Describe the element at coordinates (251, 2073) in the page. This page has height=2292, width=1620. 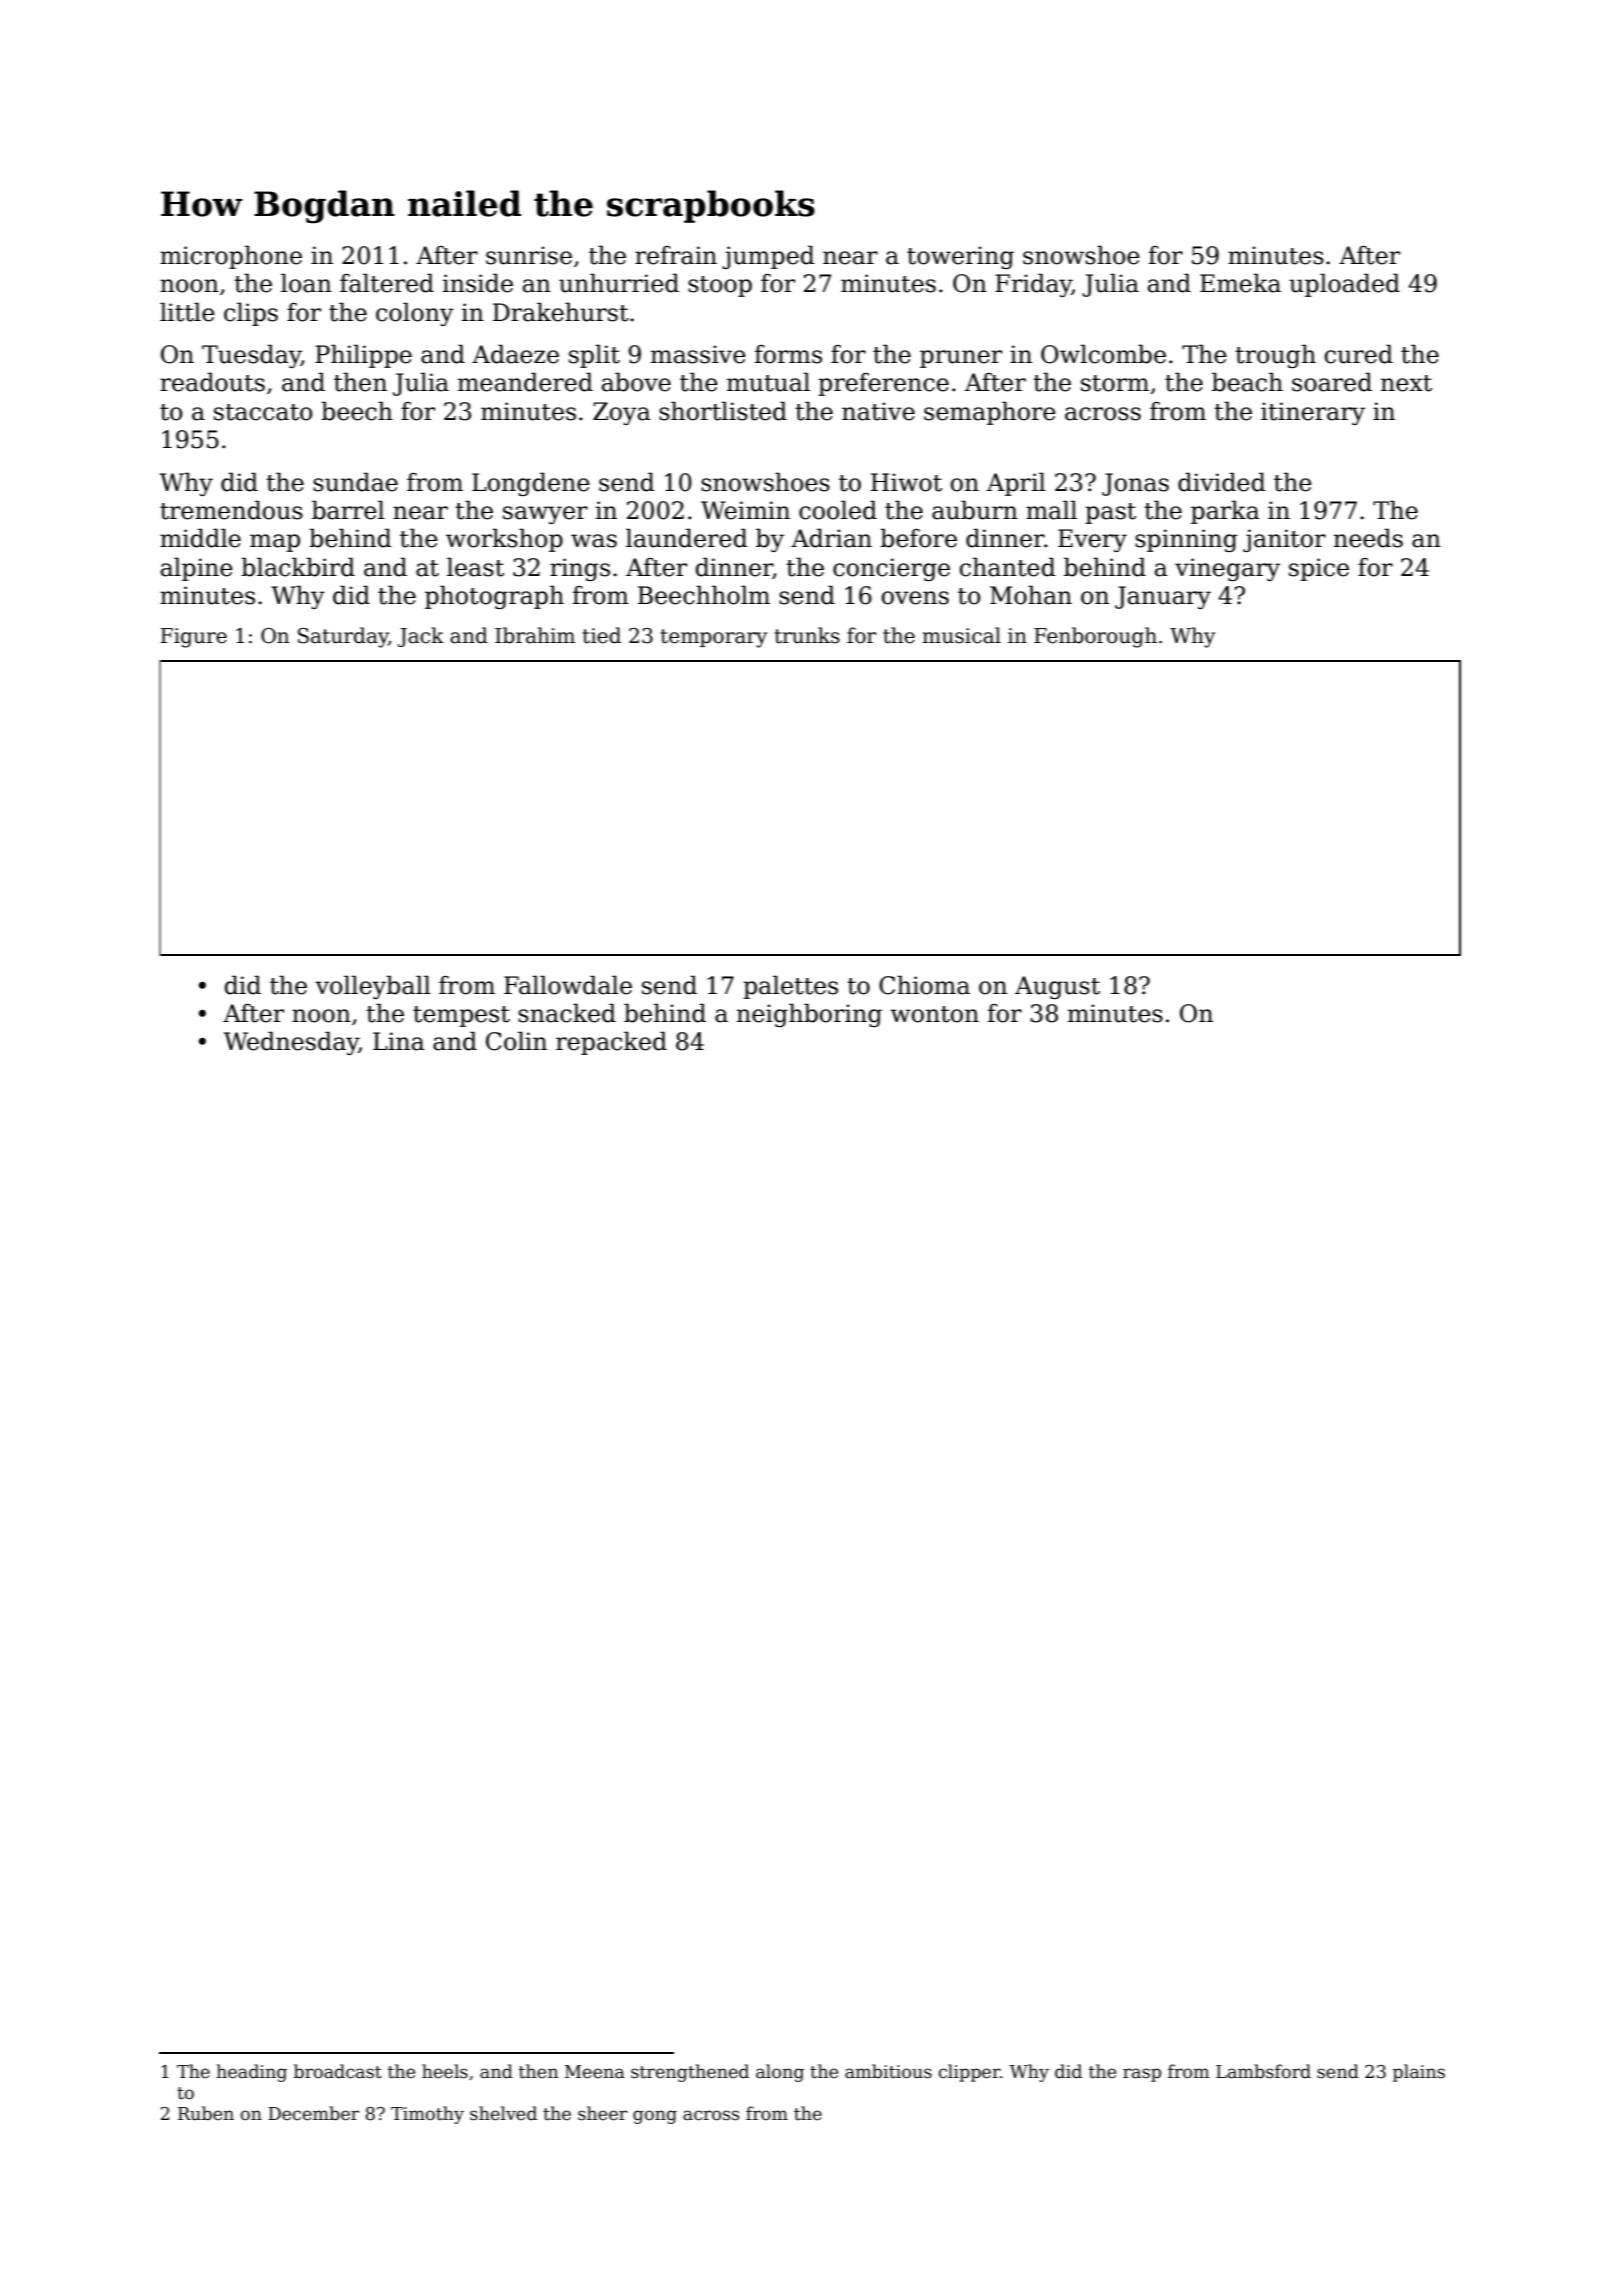
I see `heading` at that location.
